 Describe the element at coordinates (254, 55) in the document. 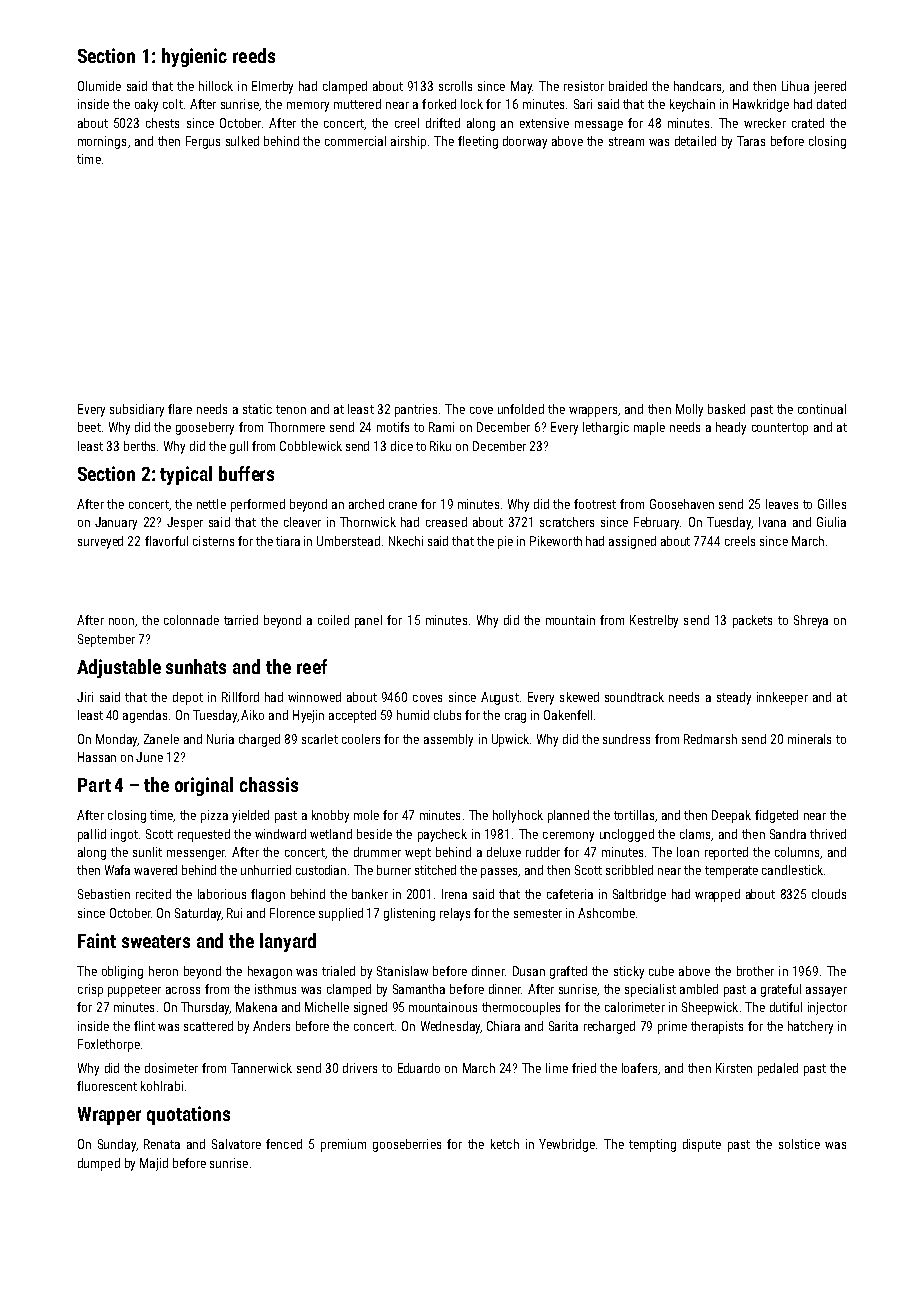

I see `reeds` at that location.
